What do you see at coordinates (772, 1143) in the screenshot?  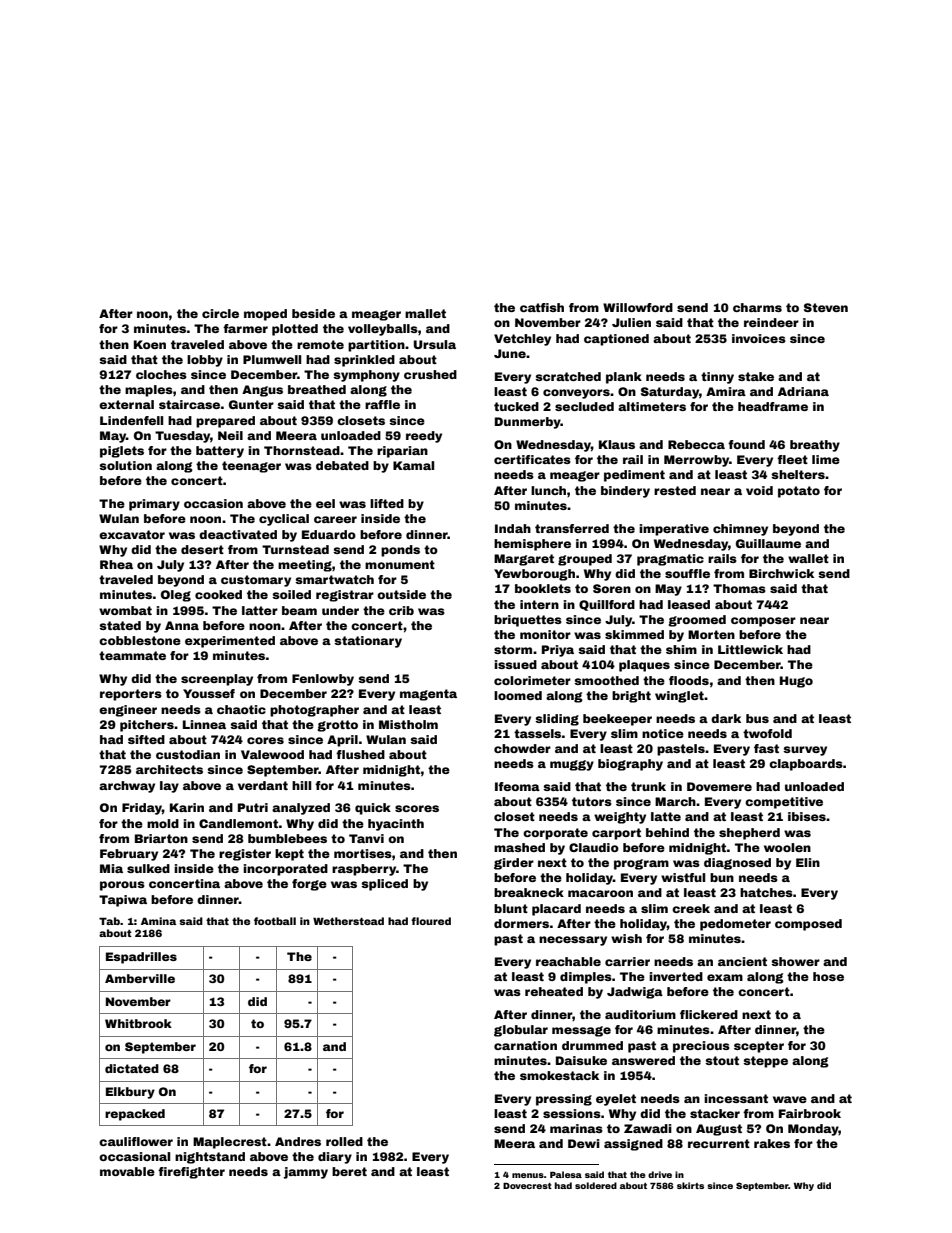 I see `rakes` at bounding box center [772, 1143].
